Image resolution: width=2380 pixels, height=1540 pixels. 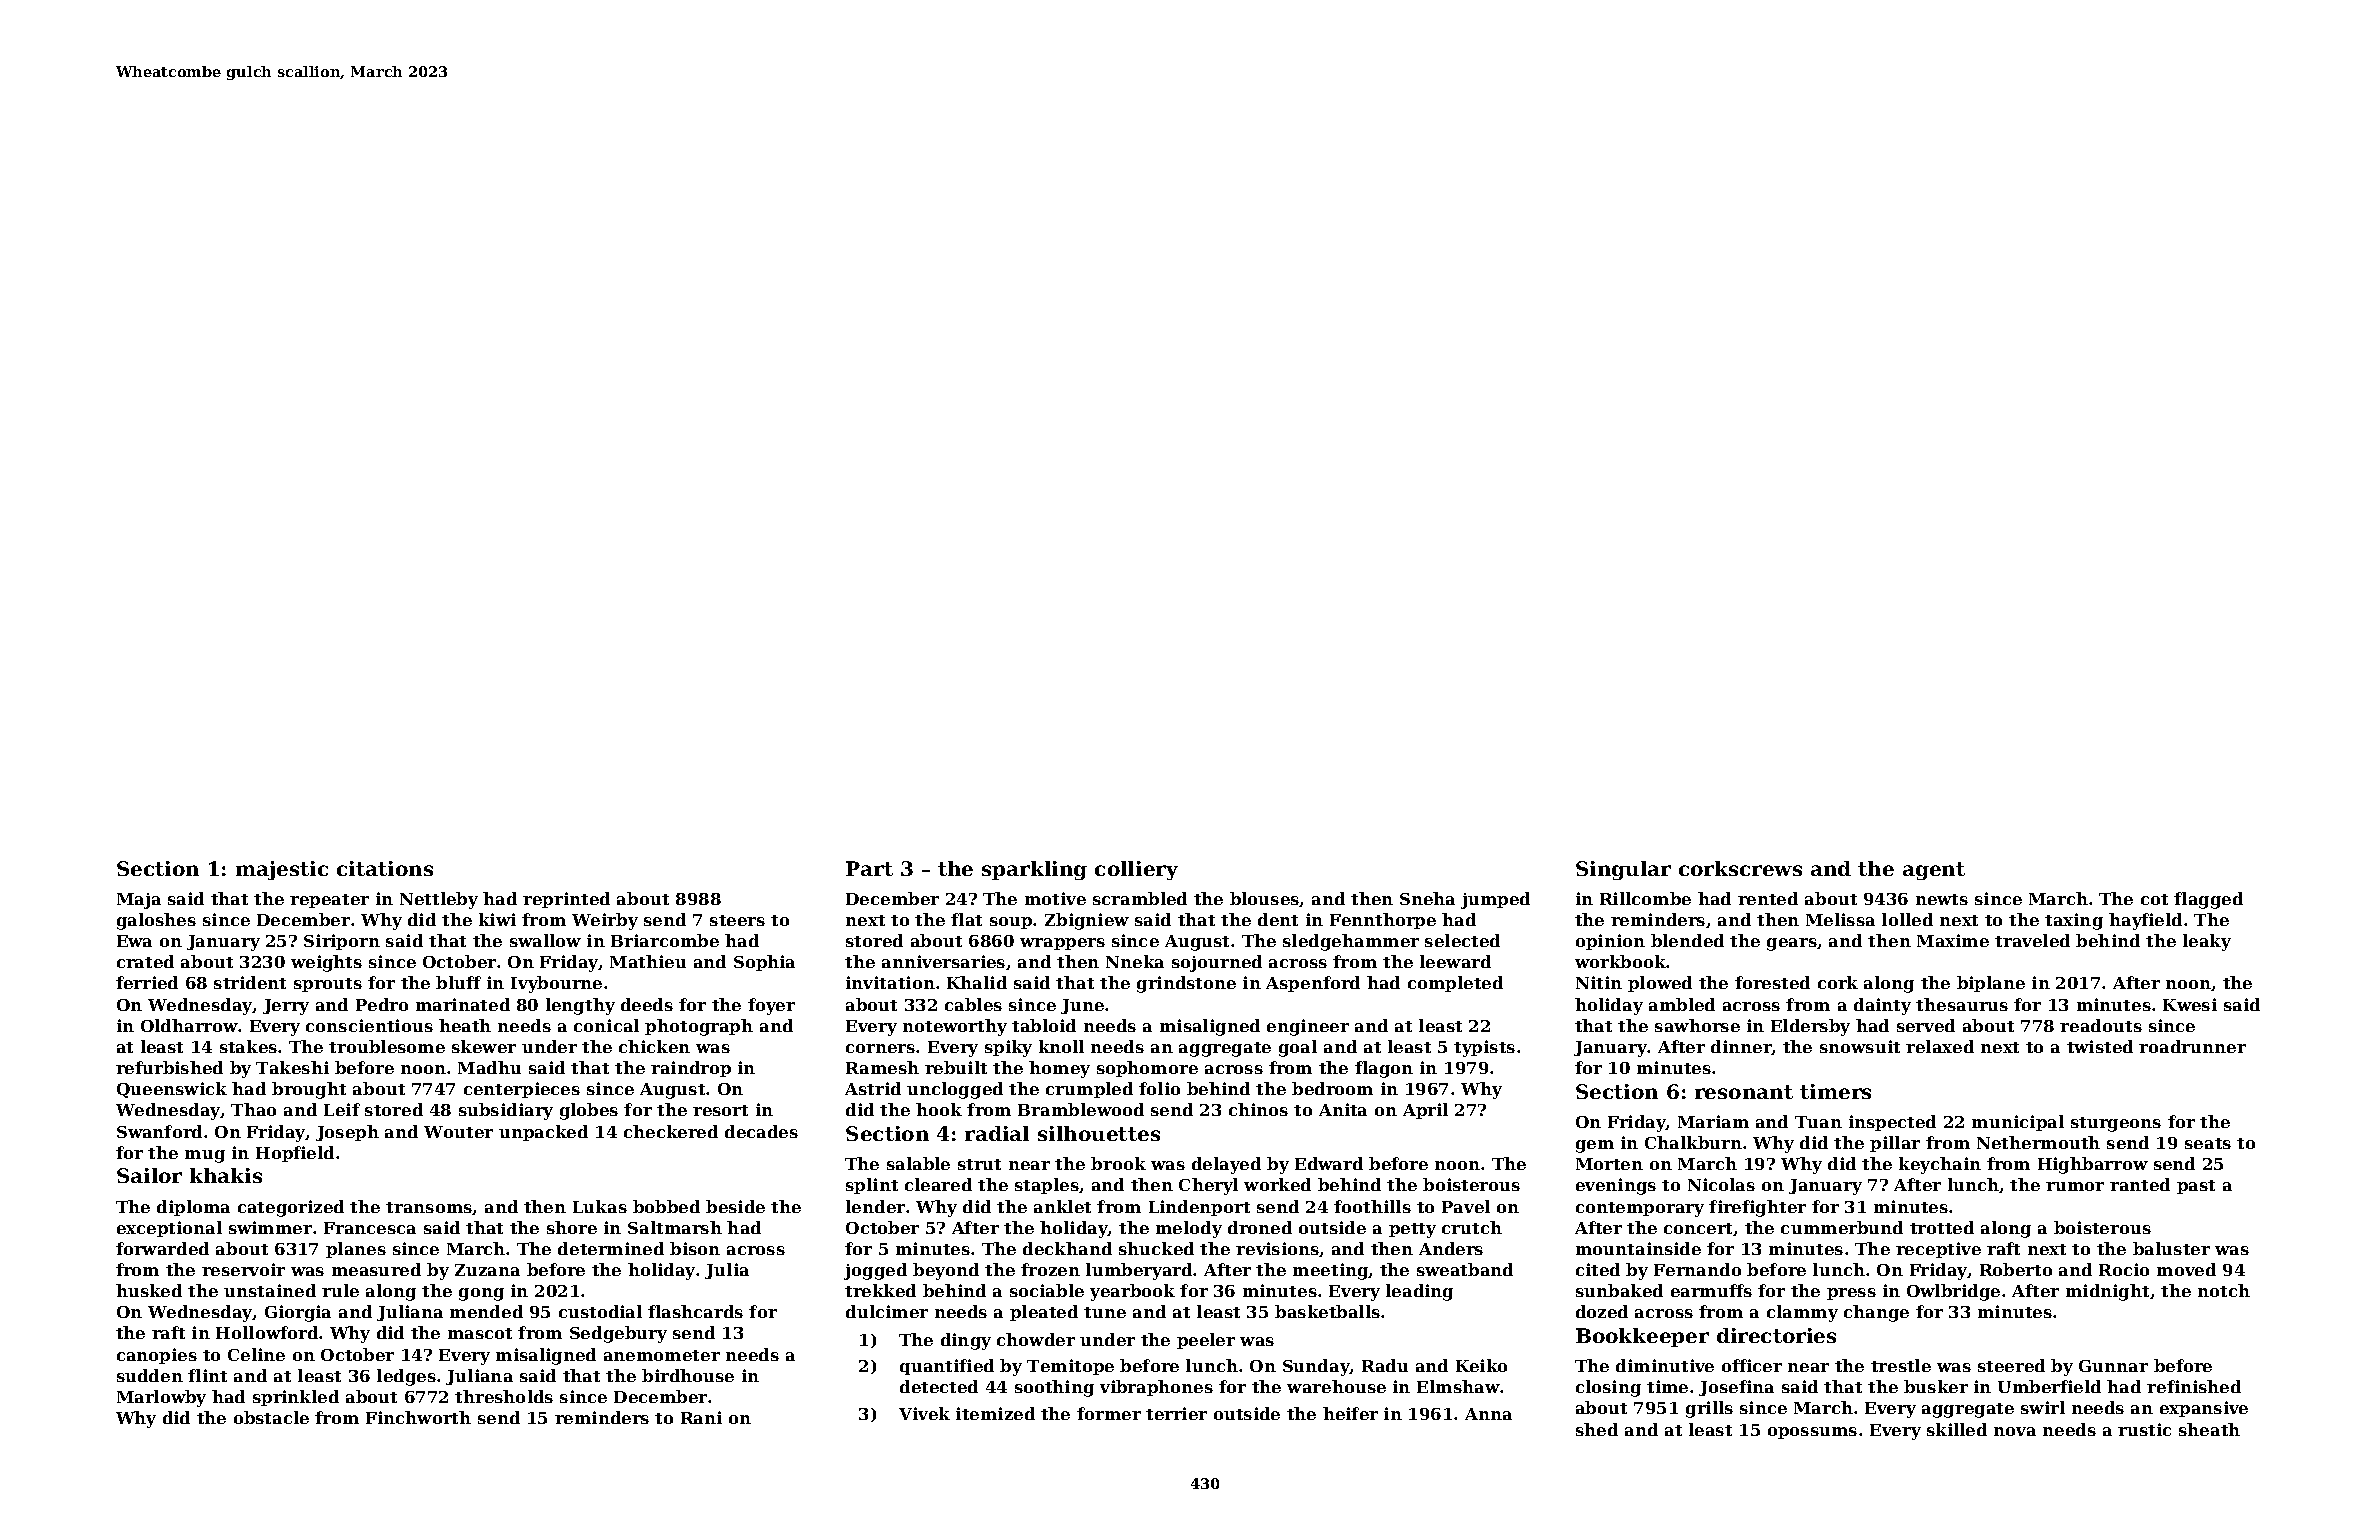 I want to click on June, so click(x=1082, y=1006).
